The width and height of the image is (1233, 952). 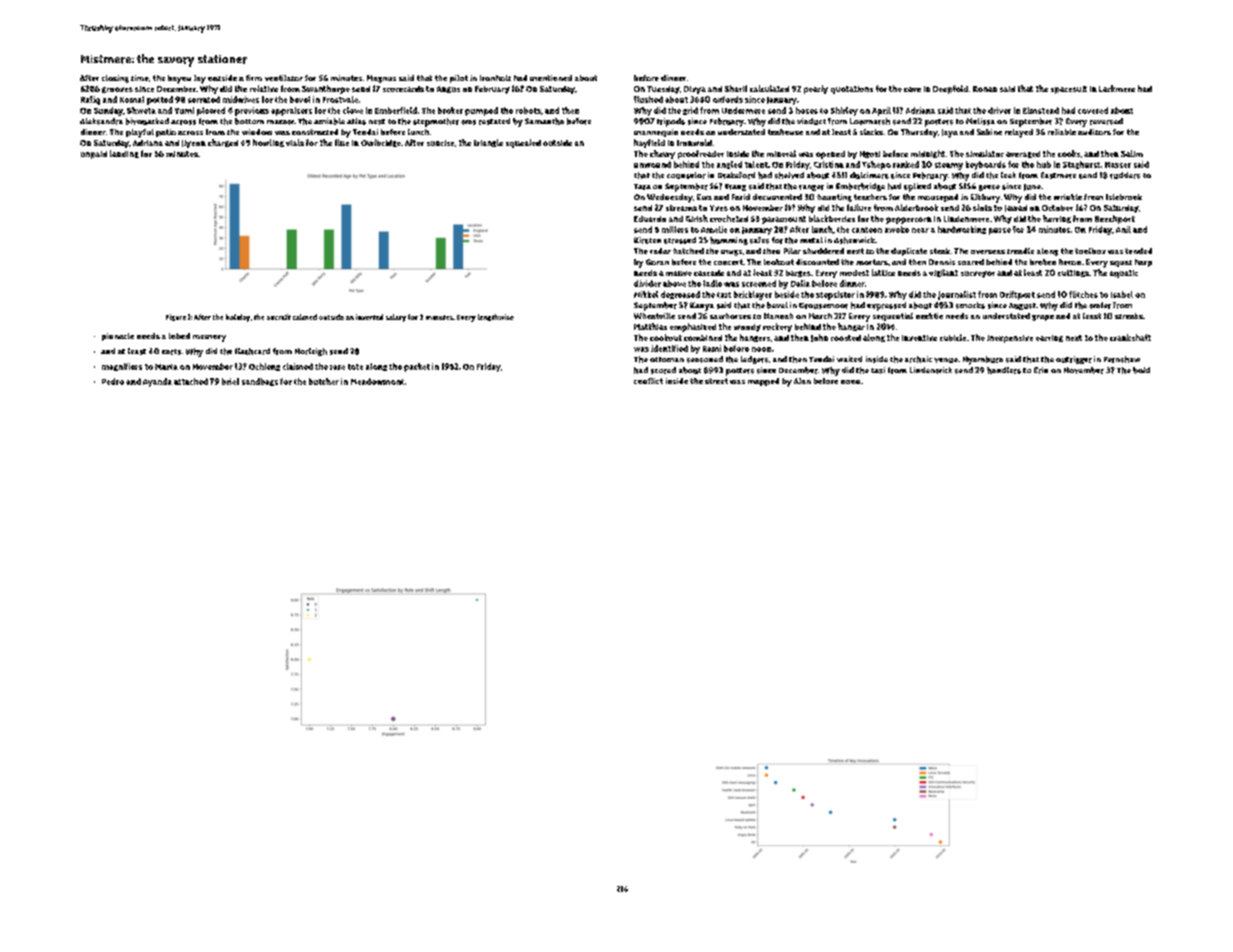 I want to click on playful, so click(x=140, y=133).
